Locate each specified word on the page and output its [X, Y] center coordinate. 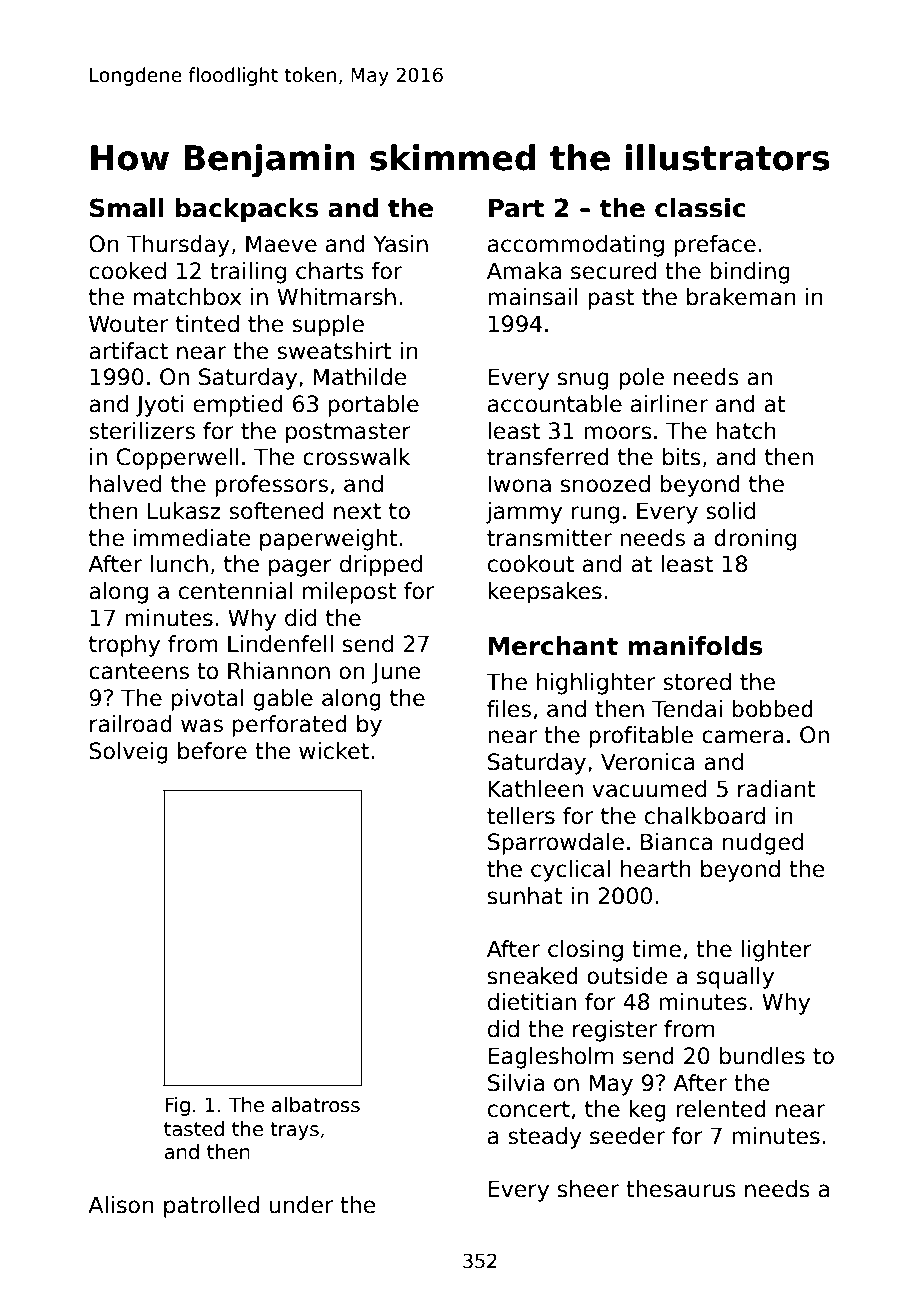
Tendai [687, 709]
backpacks [247, 210]
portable [373, 406]
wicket [334, 751]
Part [516, 208]
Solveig [128, 753]
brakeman [741, 297]
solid [730, 511]
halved [125, 484]
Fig [177, 1106]
